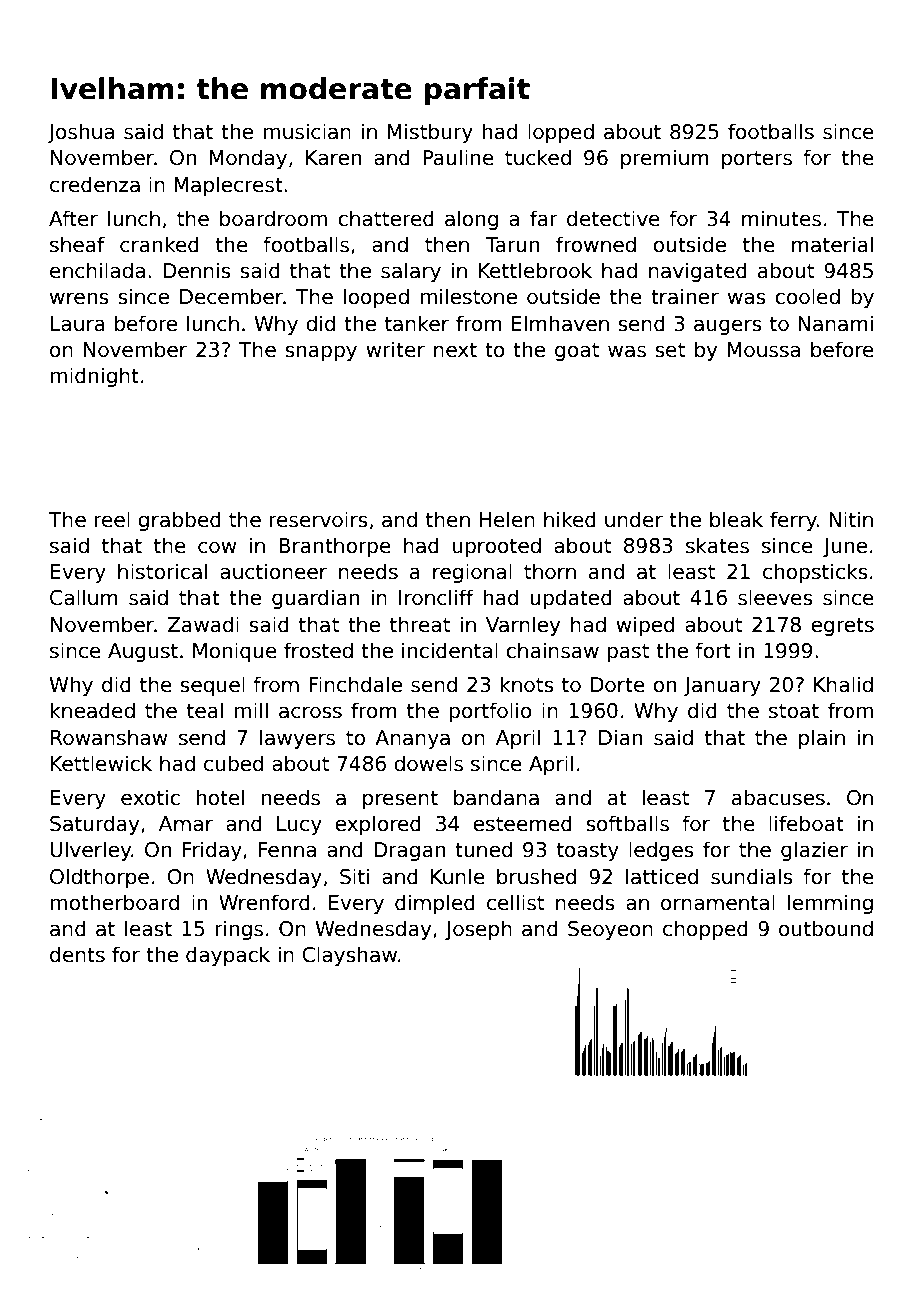 This page has height=1308, width=924. Describe the element at coordinates (307, 131) in the page. I see `musician` at that location.
